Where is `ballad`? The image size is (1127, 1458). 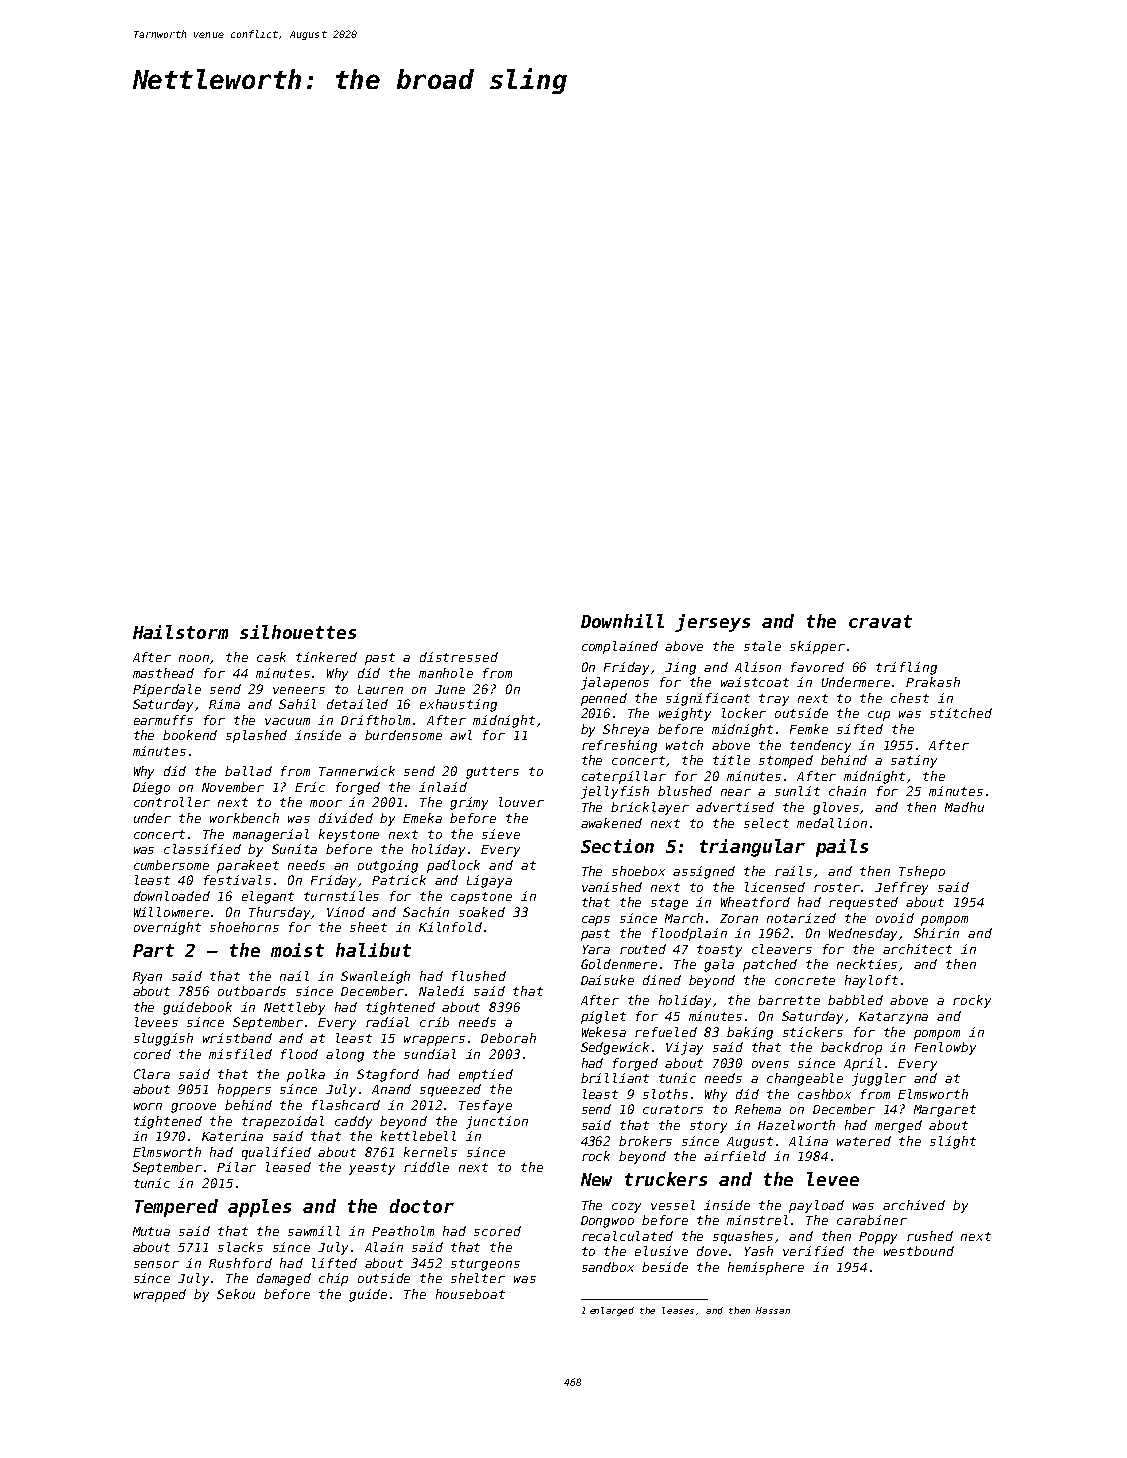 ballad is located at coordinates (248, 771).
